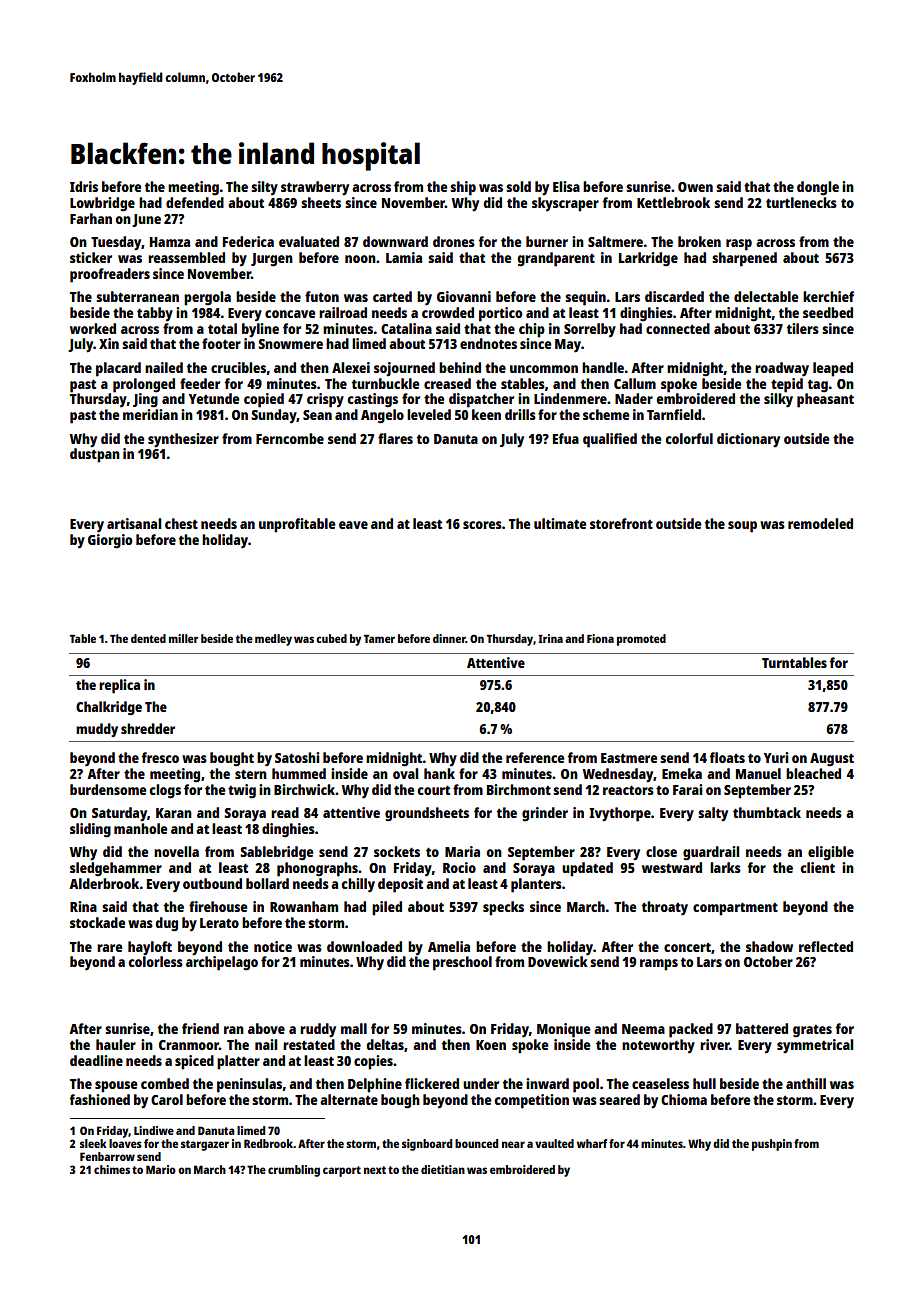 The height and width of the page is (1314, 924). What do you see at coordinates (382, 416) in the page?
I see `Angelo` at bounding box center [382, 416].
